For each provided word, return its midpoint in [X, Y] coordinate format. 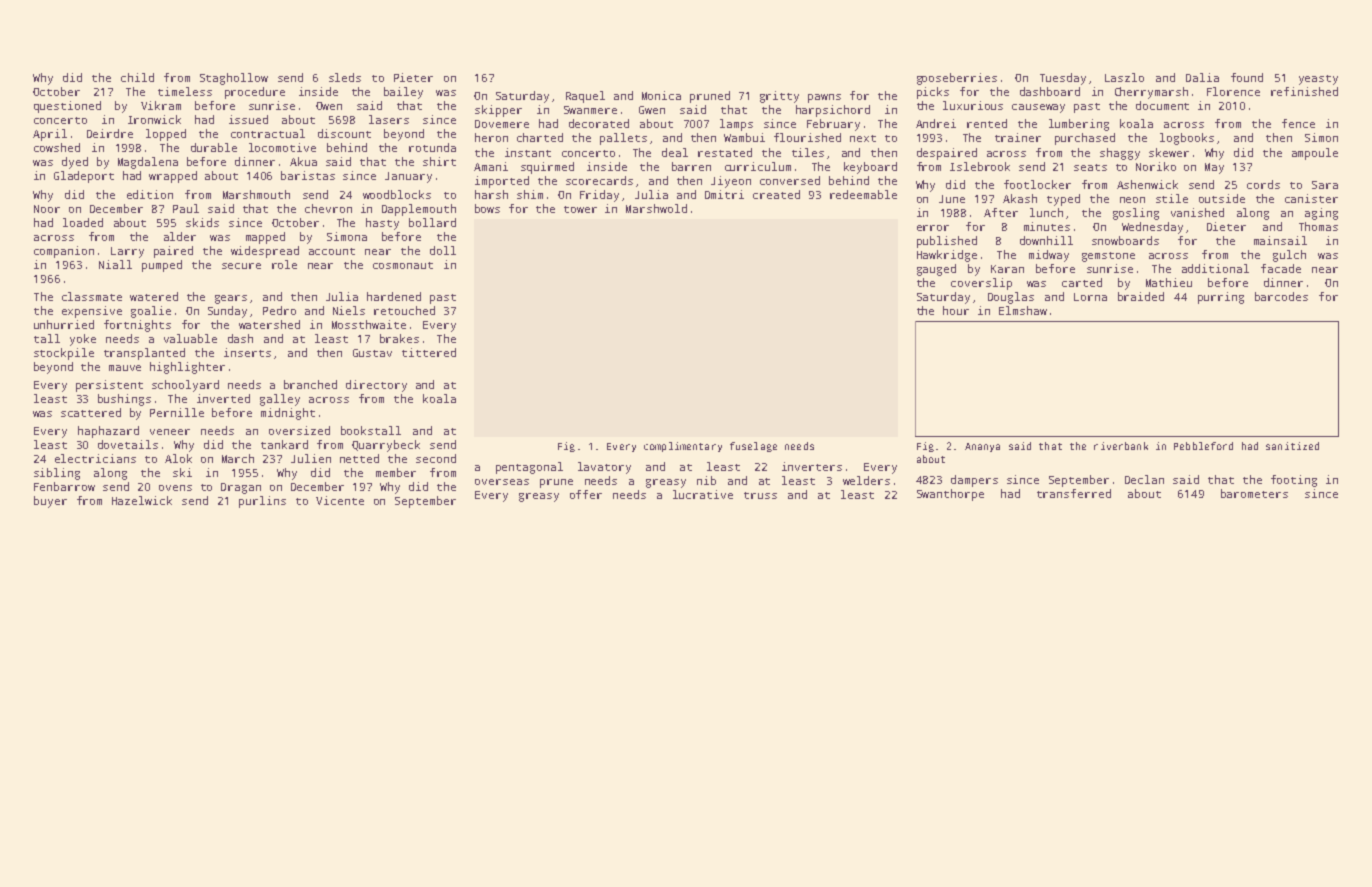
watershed [269, 324]
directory [376, 386]
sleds [345, 77]
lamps [736, 125]
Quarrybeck [386, 446]
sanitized [1292, 446]
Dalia [1202, 77]
